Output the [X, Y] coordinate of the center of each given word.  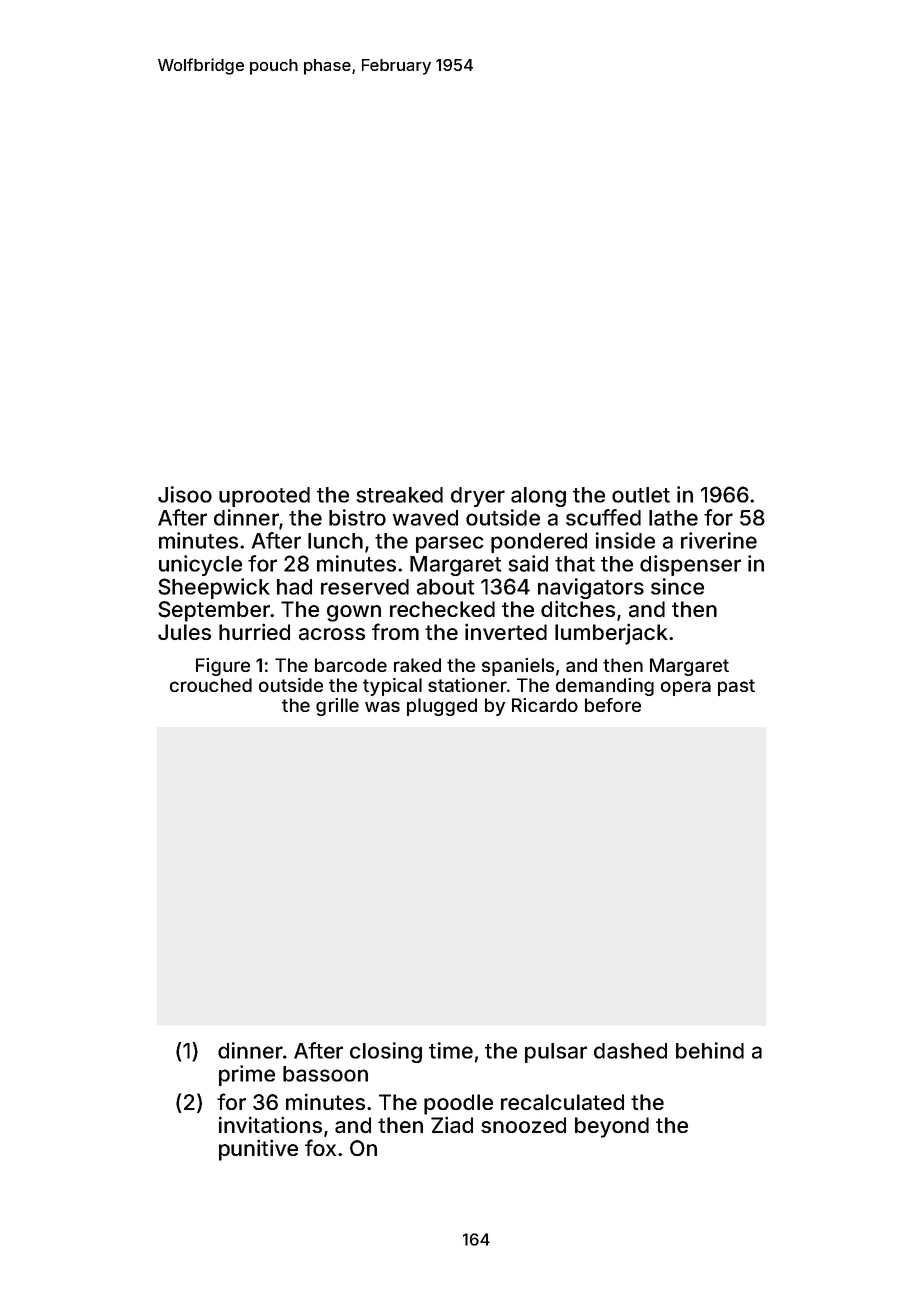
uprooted [264, 497]
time [451, 1050]
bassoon [325, 1074]
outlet [641, 495]
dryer [478, 497]
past [736, 687]
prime [247, 1075]
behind [710, 1050]
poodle [458, 1104]
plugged [442, 707]
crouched [211, 685]
